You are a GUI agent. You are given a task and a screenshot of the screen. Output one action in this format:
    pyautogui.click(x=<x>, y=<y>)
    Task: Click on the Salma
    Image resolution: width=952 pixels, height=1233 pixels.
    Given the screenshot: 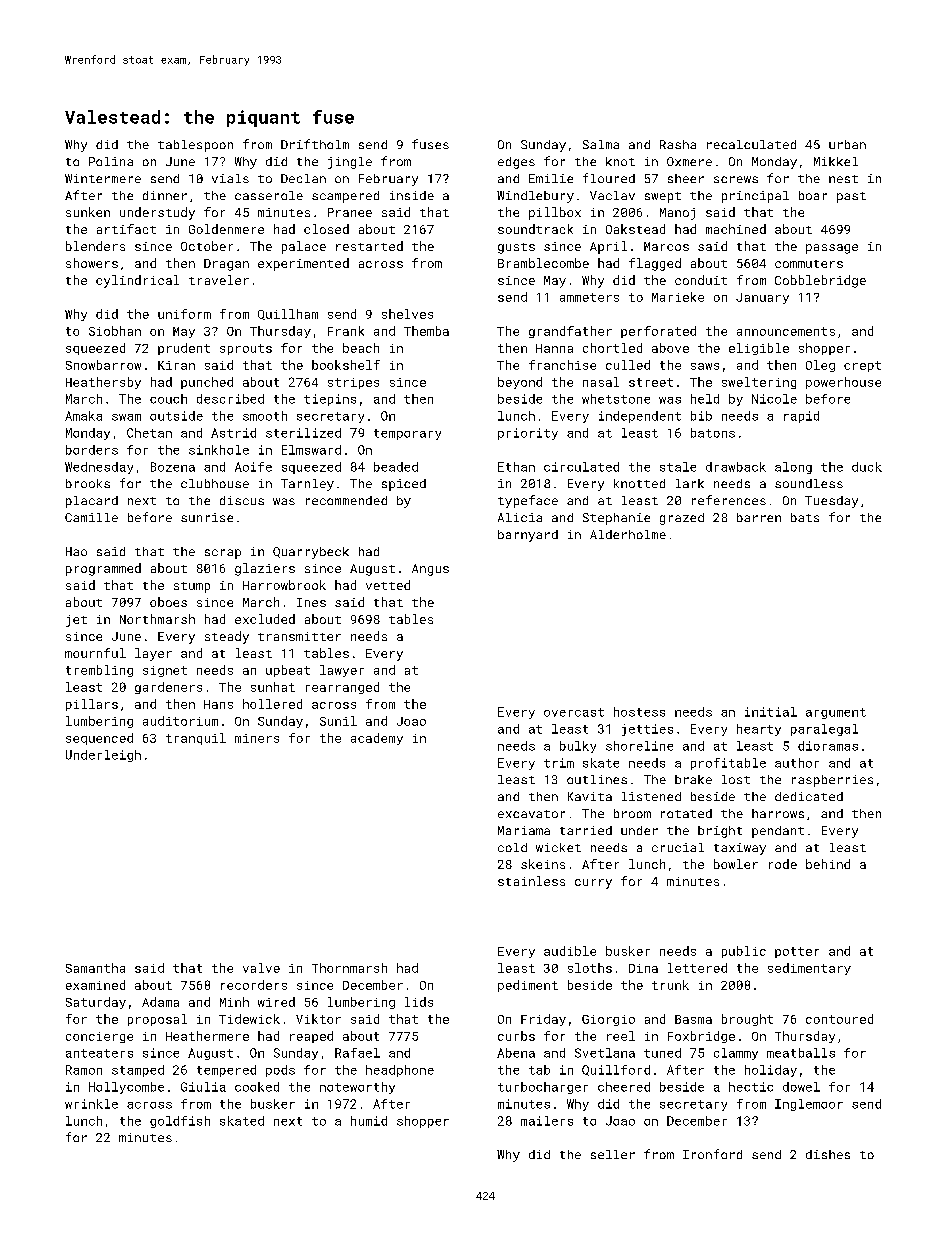 What is the action you would take?
    pyautogui.click(x=601, y=144)
